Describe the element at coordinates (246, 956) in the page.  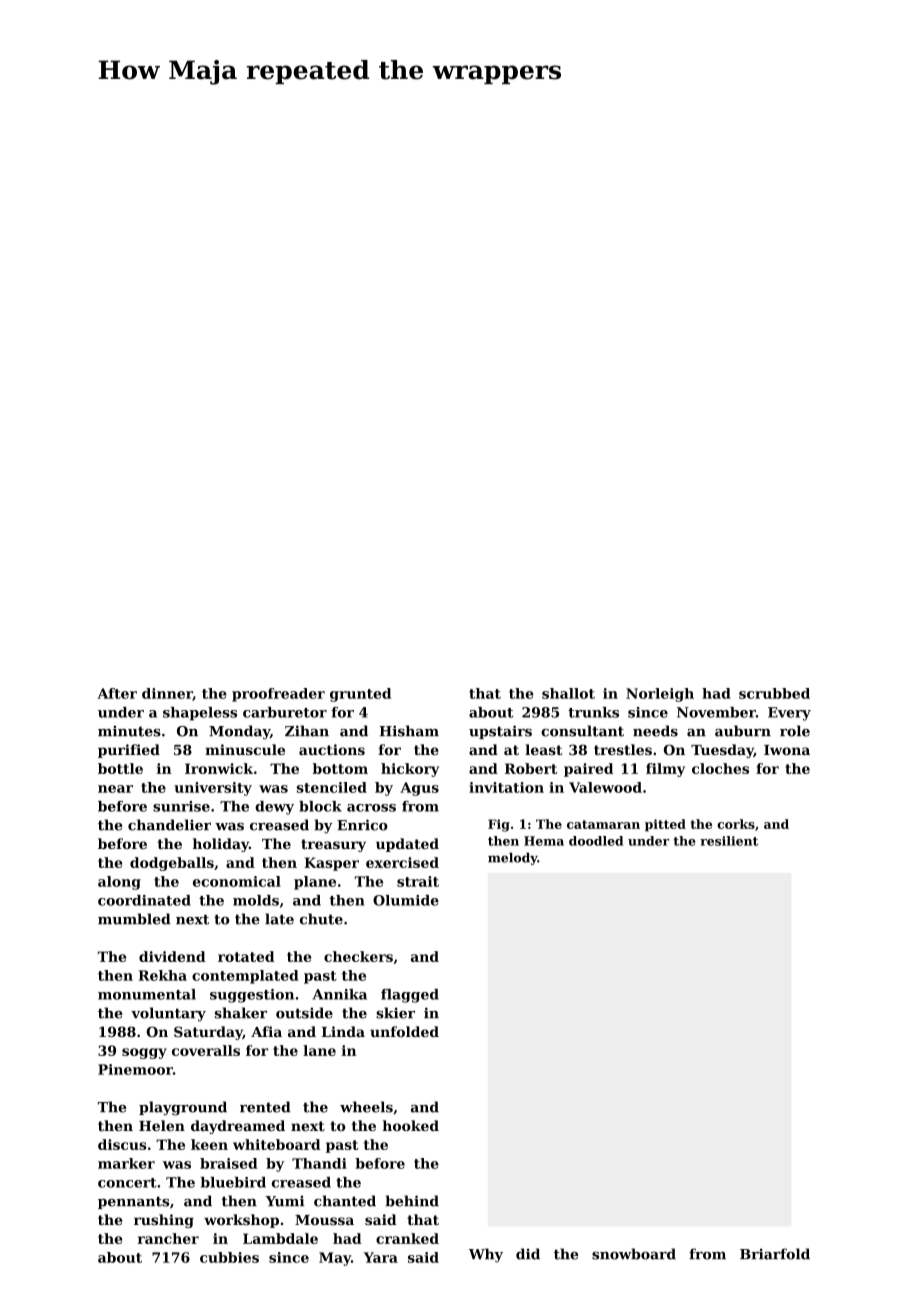
I see `rotated` at that location.
